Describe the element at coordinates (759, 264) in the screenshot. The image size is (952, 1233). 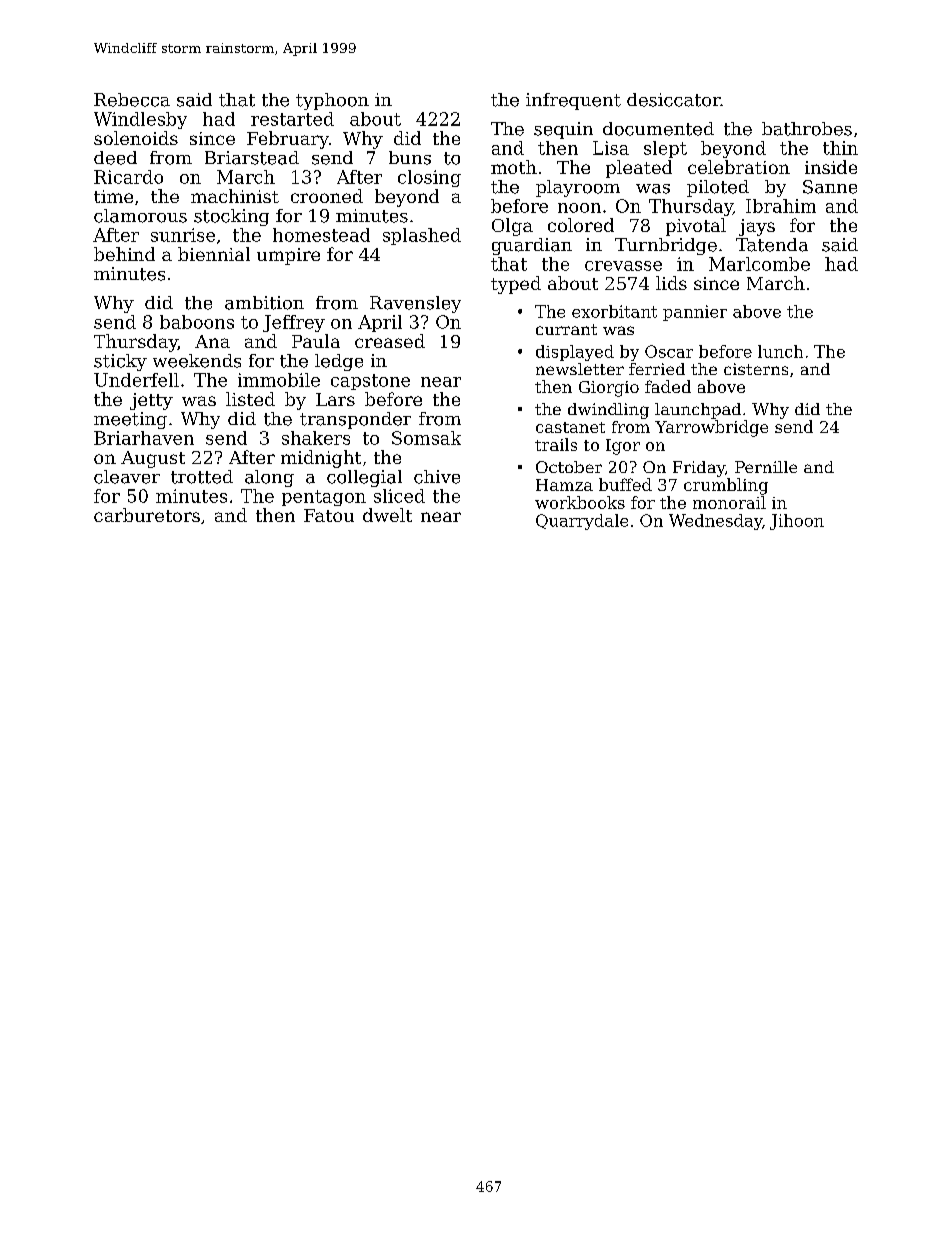
I see `Marlcombe` at that location.
